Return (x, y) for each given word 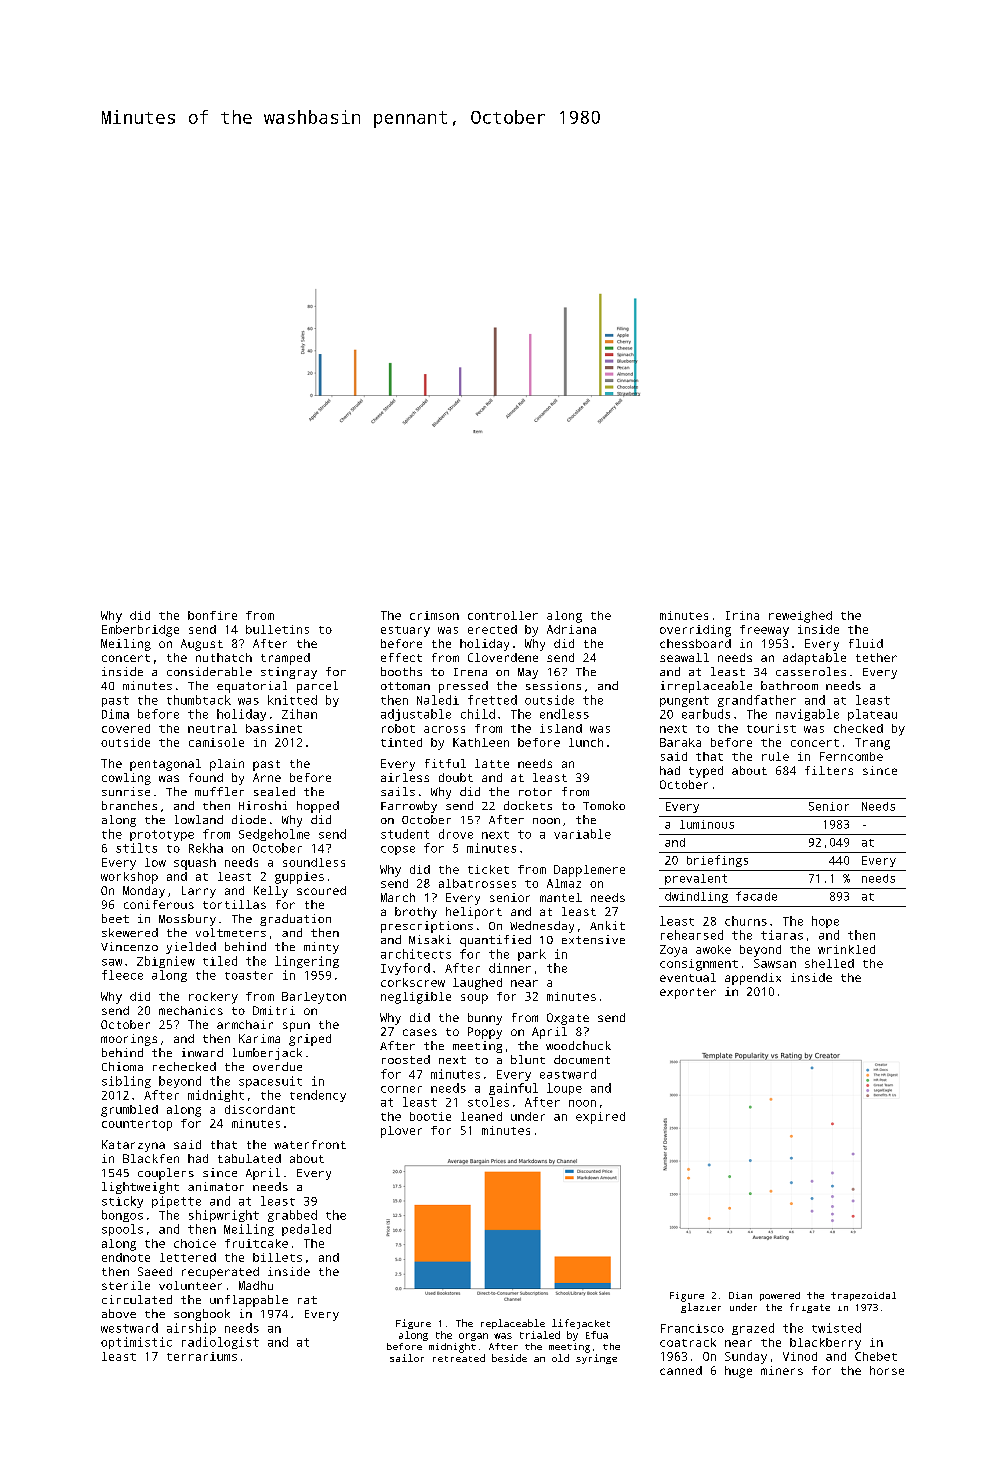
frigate (810, 1308)
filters (829, 770)
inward (202, 1052)
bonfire (212, 615)
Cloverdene (503, 657)
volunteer (190, 1285)
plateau (872, 715)
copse (398, 850)
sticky (122, 1202)
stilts (136, 848)
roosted (406, 1059)
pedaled (306, 1230)
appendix (753, 979)
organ (473, 1337)
